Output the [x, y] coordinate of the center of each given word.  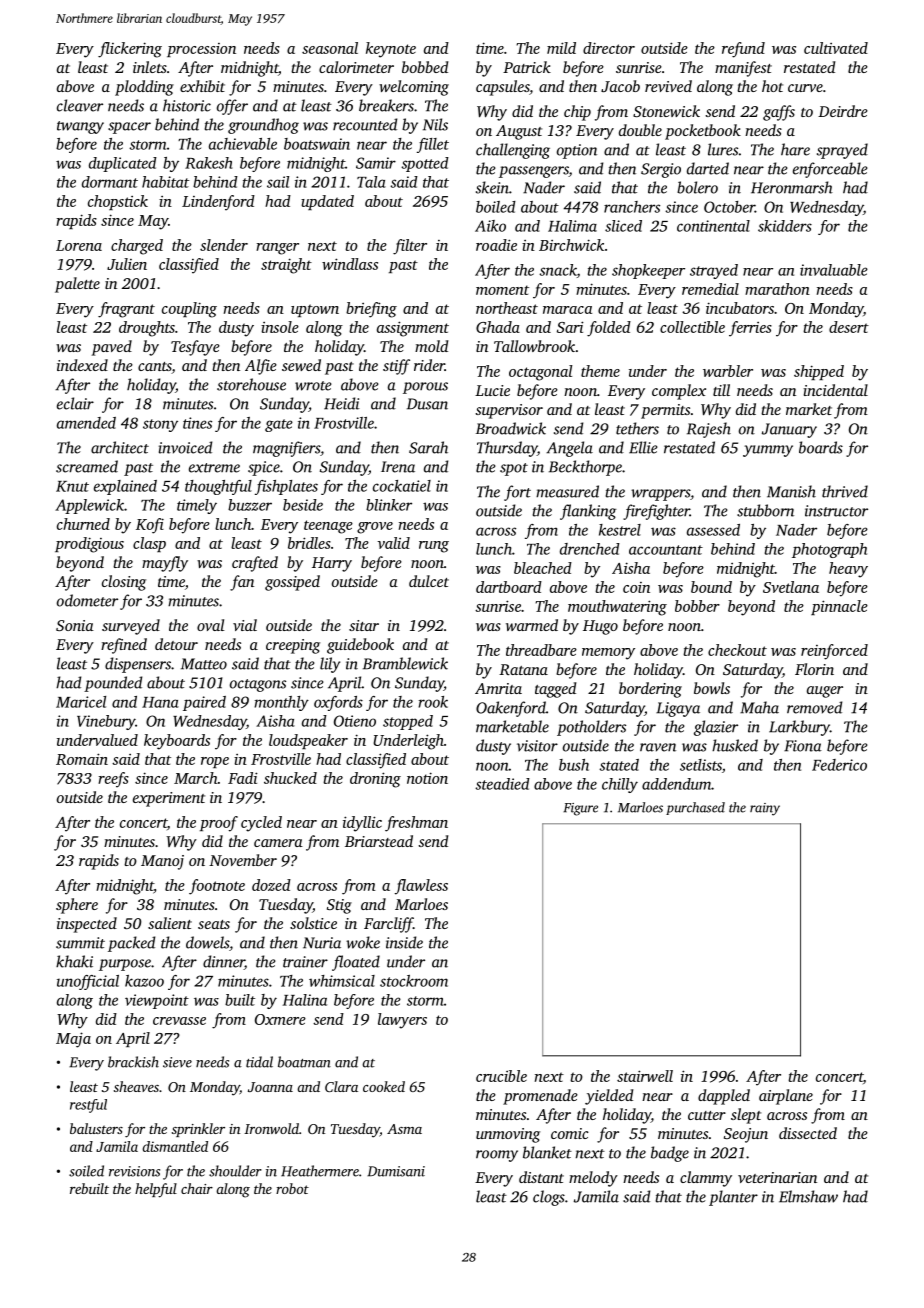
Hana [160, 702]
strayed [714, 271]
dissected [808, 1133]
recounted [365, 124]
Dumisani [396, 1171]
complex [679, 392]
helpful [156, 1190]
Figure [581, 809]
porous [425, 388]
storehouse [251, 384]
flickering [130, 50]
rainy [765, 809]
